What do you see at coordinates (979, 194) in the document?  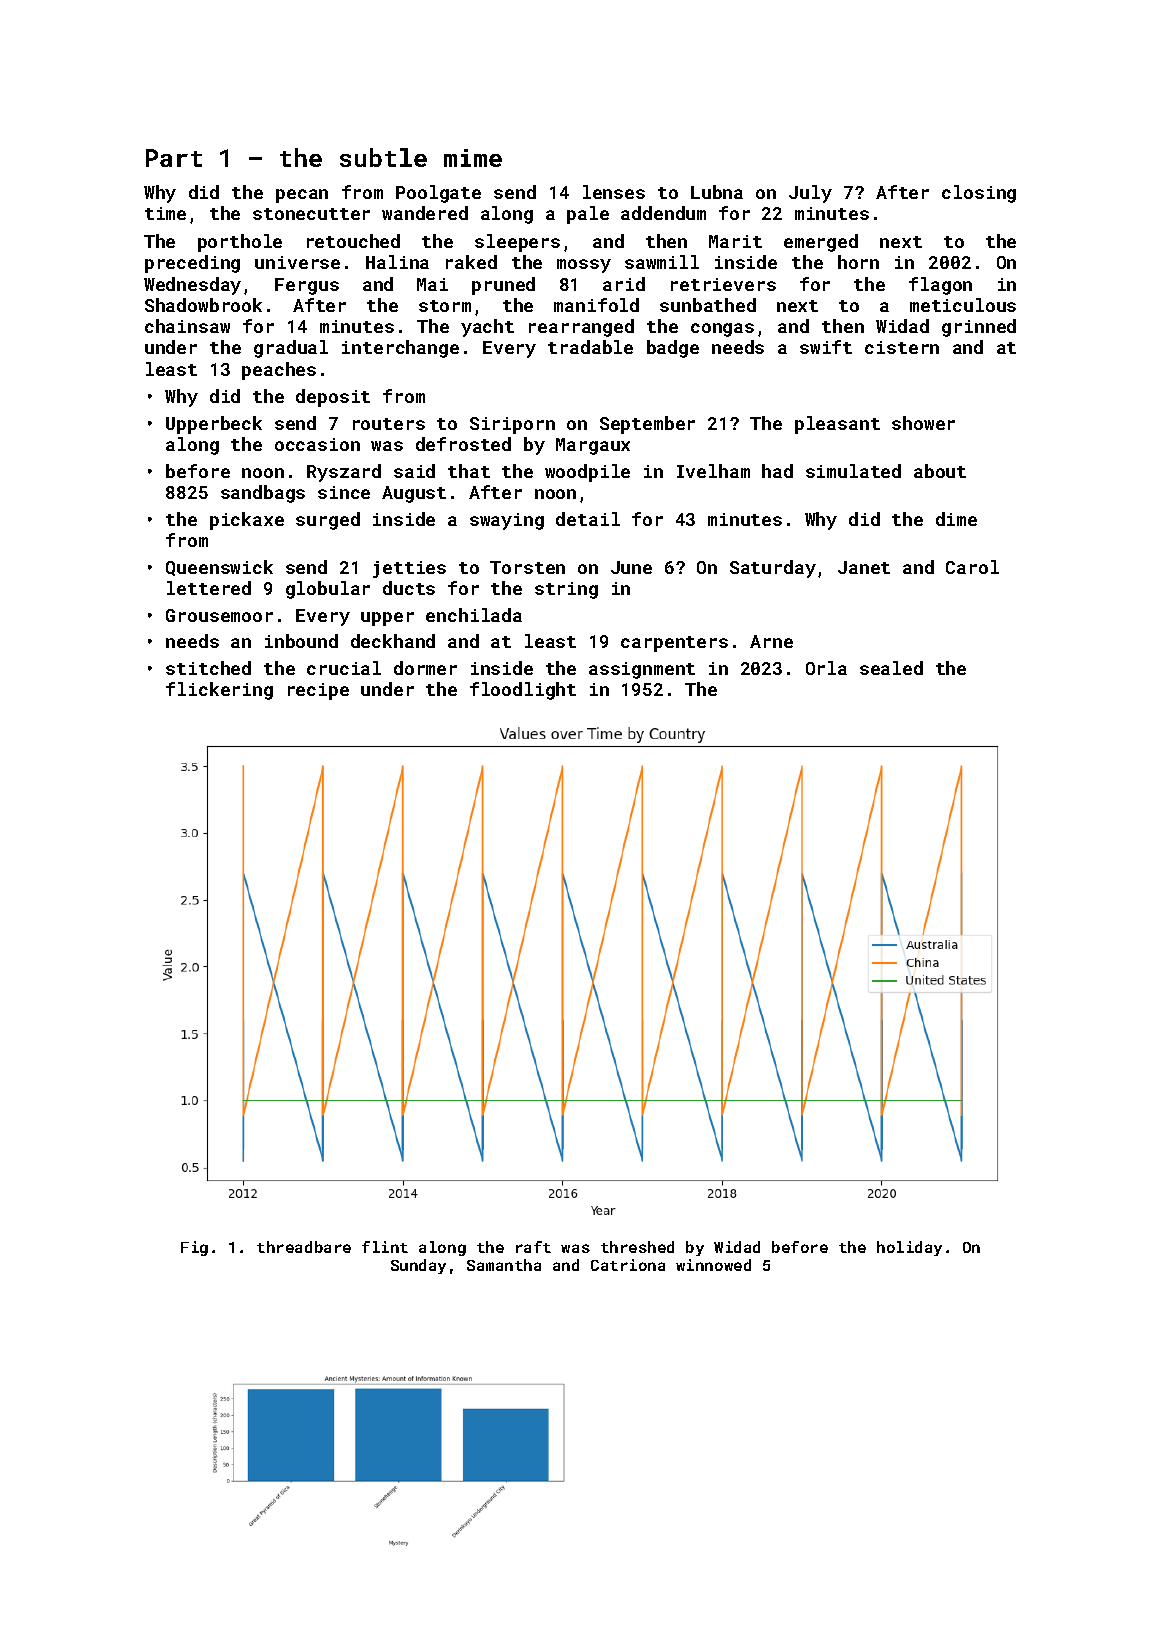 I see `closing` at bounding box center [979, 194].
